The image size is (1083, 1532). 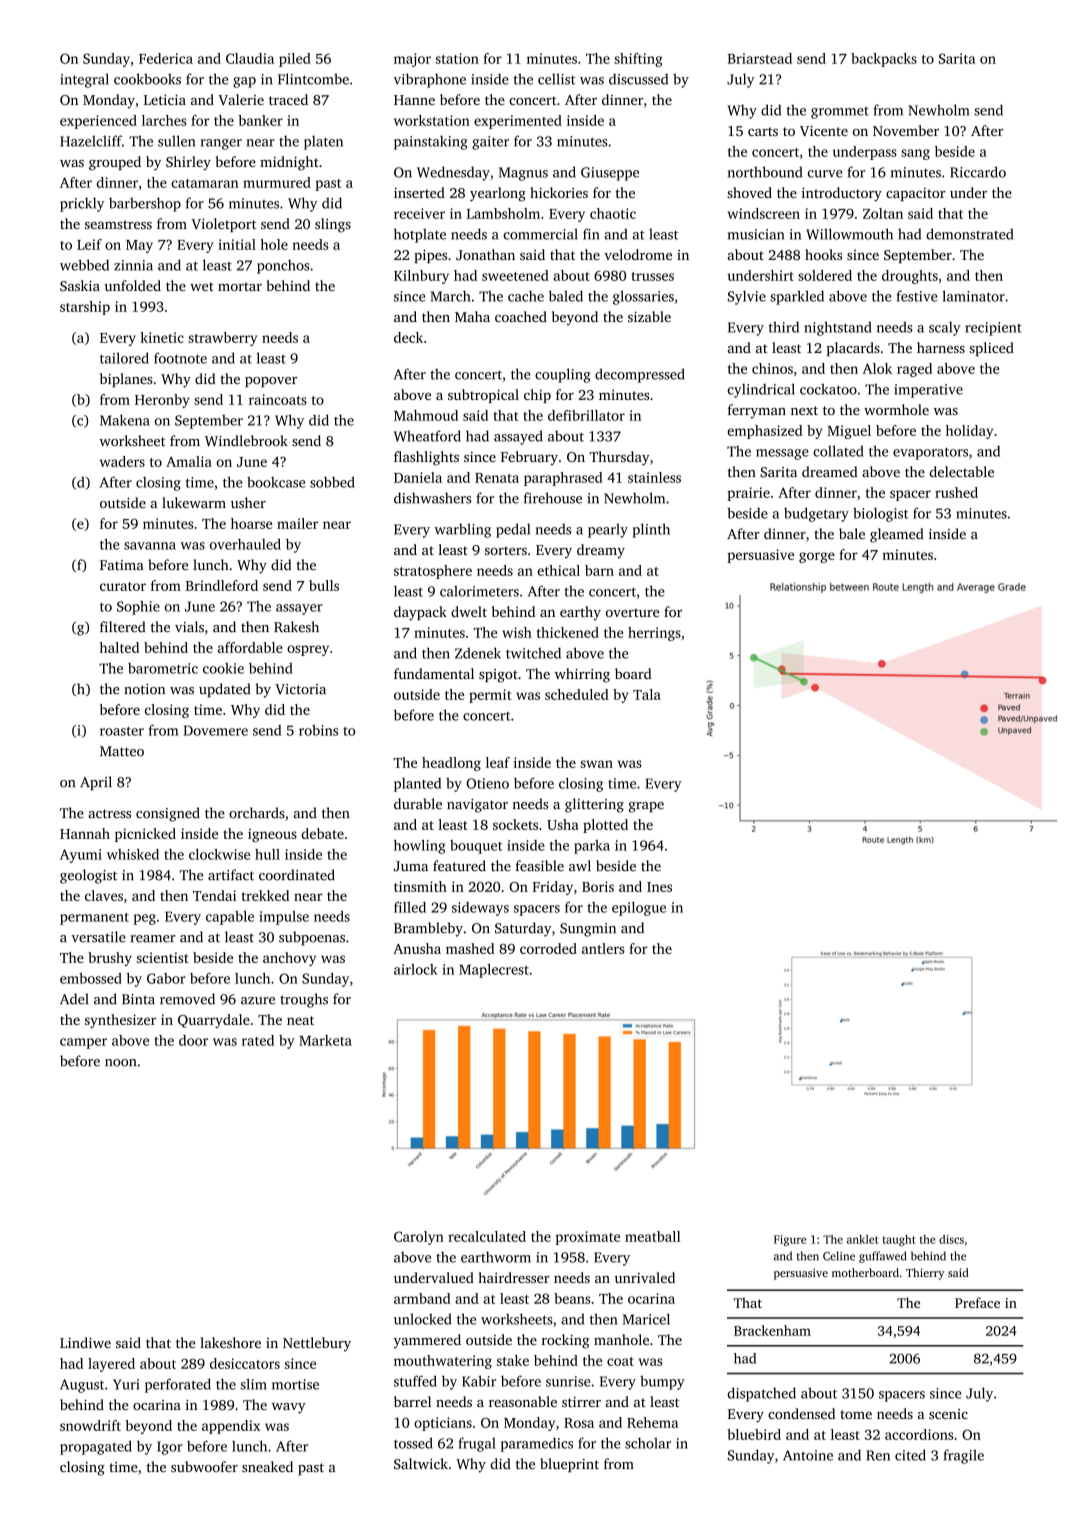 I want to click on cookie, so click(x=223, y=668).
